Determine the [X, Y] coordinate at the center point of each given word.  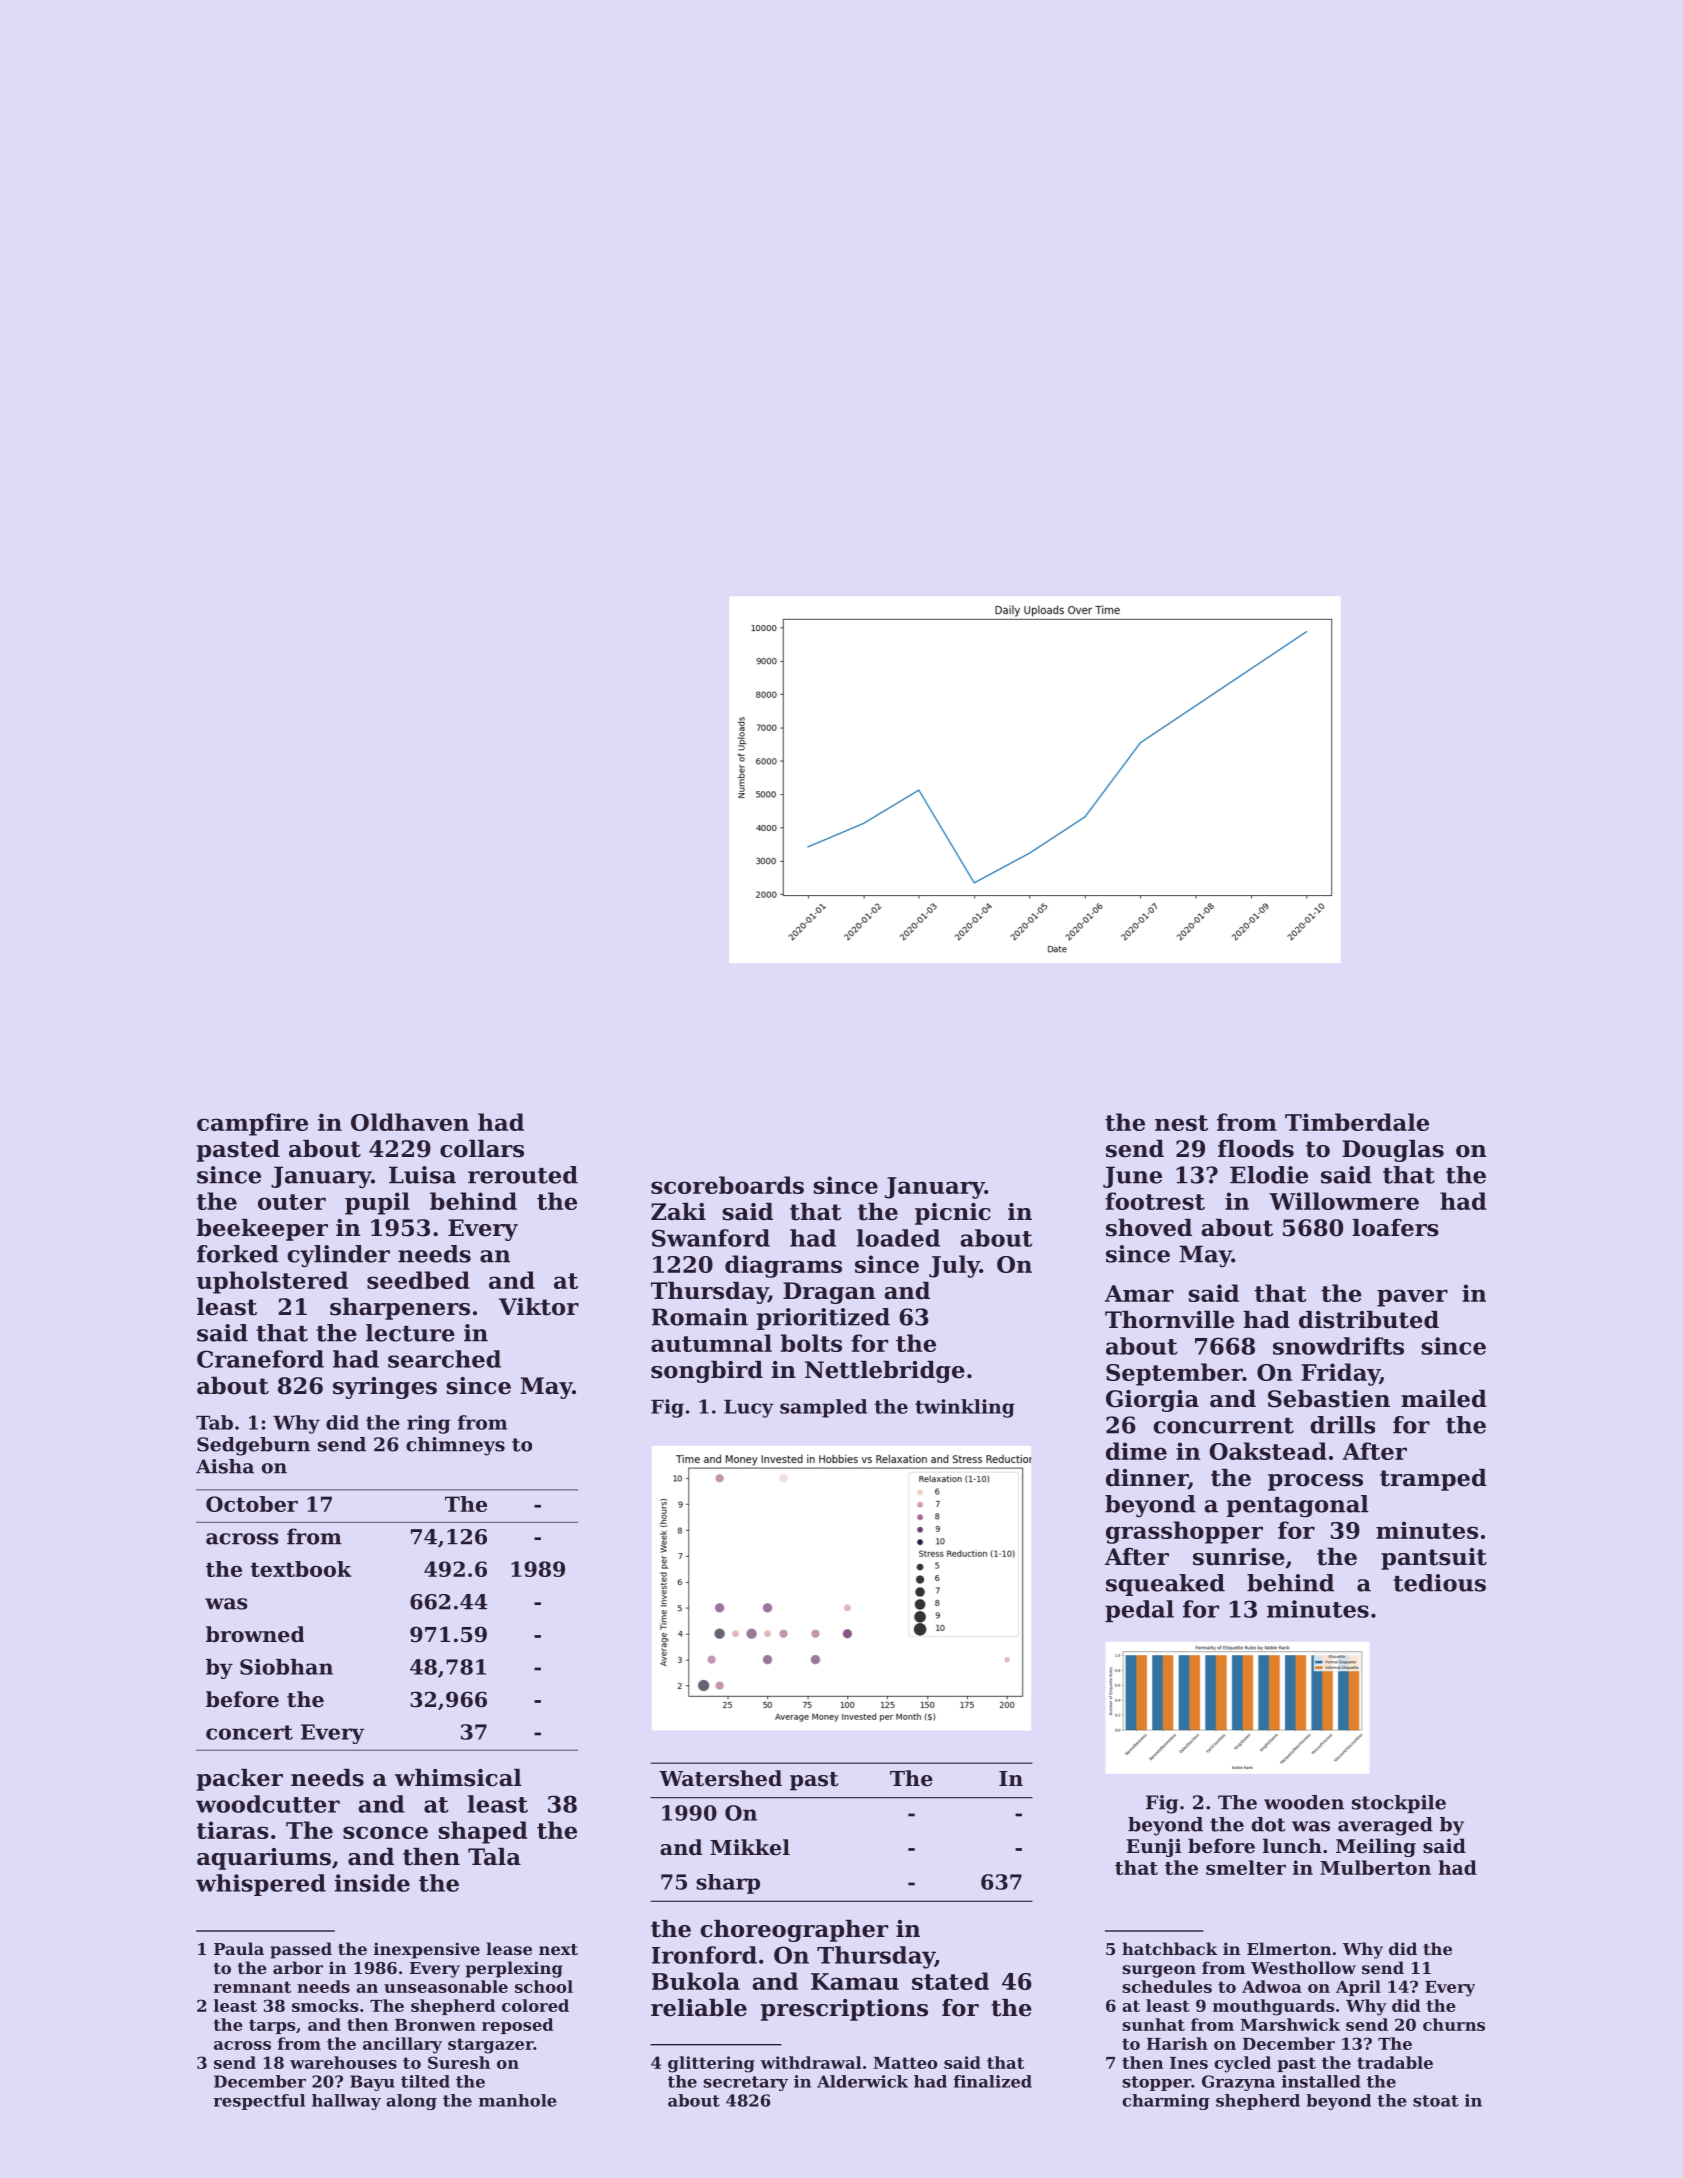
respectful [259, 2102]
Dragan [829, 1293]
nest [1181, 1123]
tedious [1439, 1583]
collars [482, 1149]
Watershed [720, 1778]
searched [444, 1359]
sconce [385, 1832]
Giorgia [1152, 1401]
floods [1256, 1149]
